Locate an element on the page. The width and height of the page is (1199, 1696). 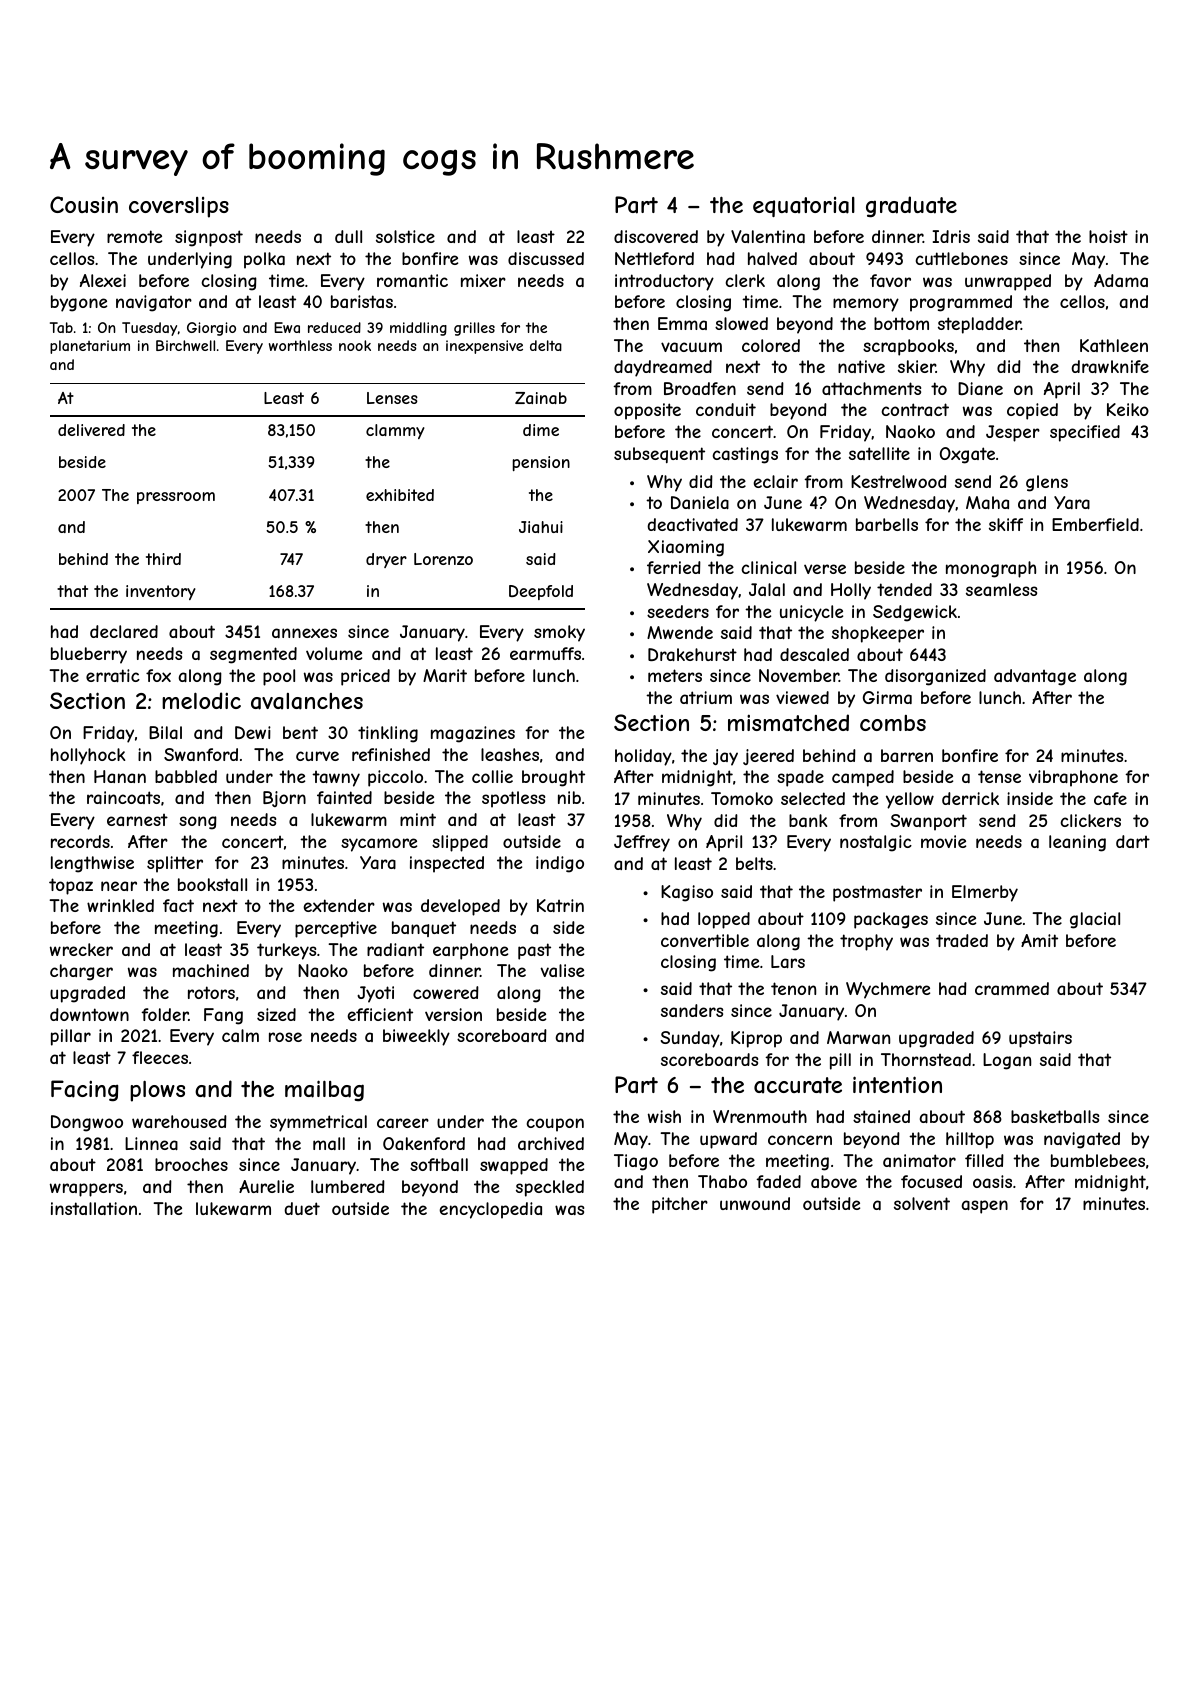
upstairs is located at coordinates (1040, 1039).
